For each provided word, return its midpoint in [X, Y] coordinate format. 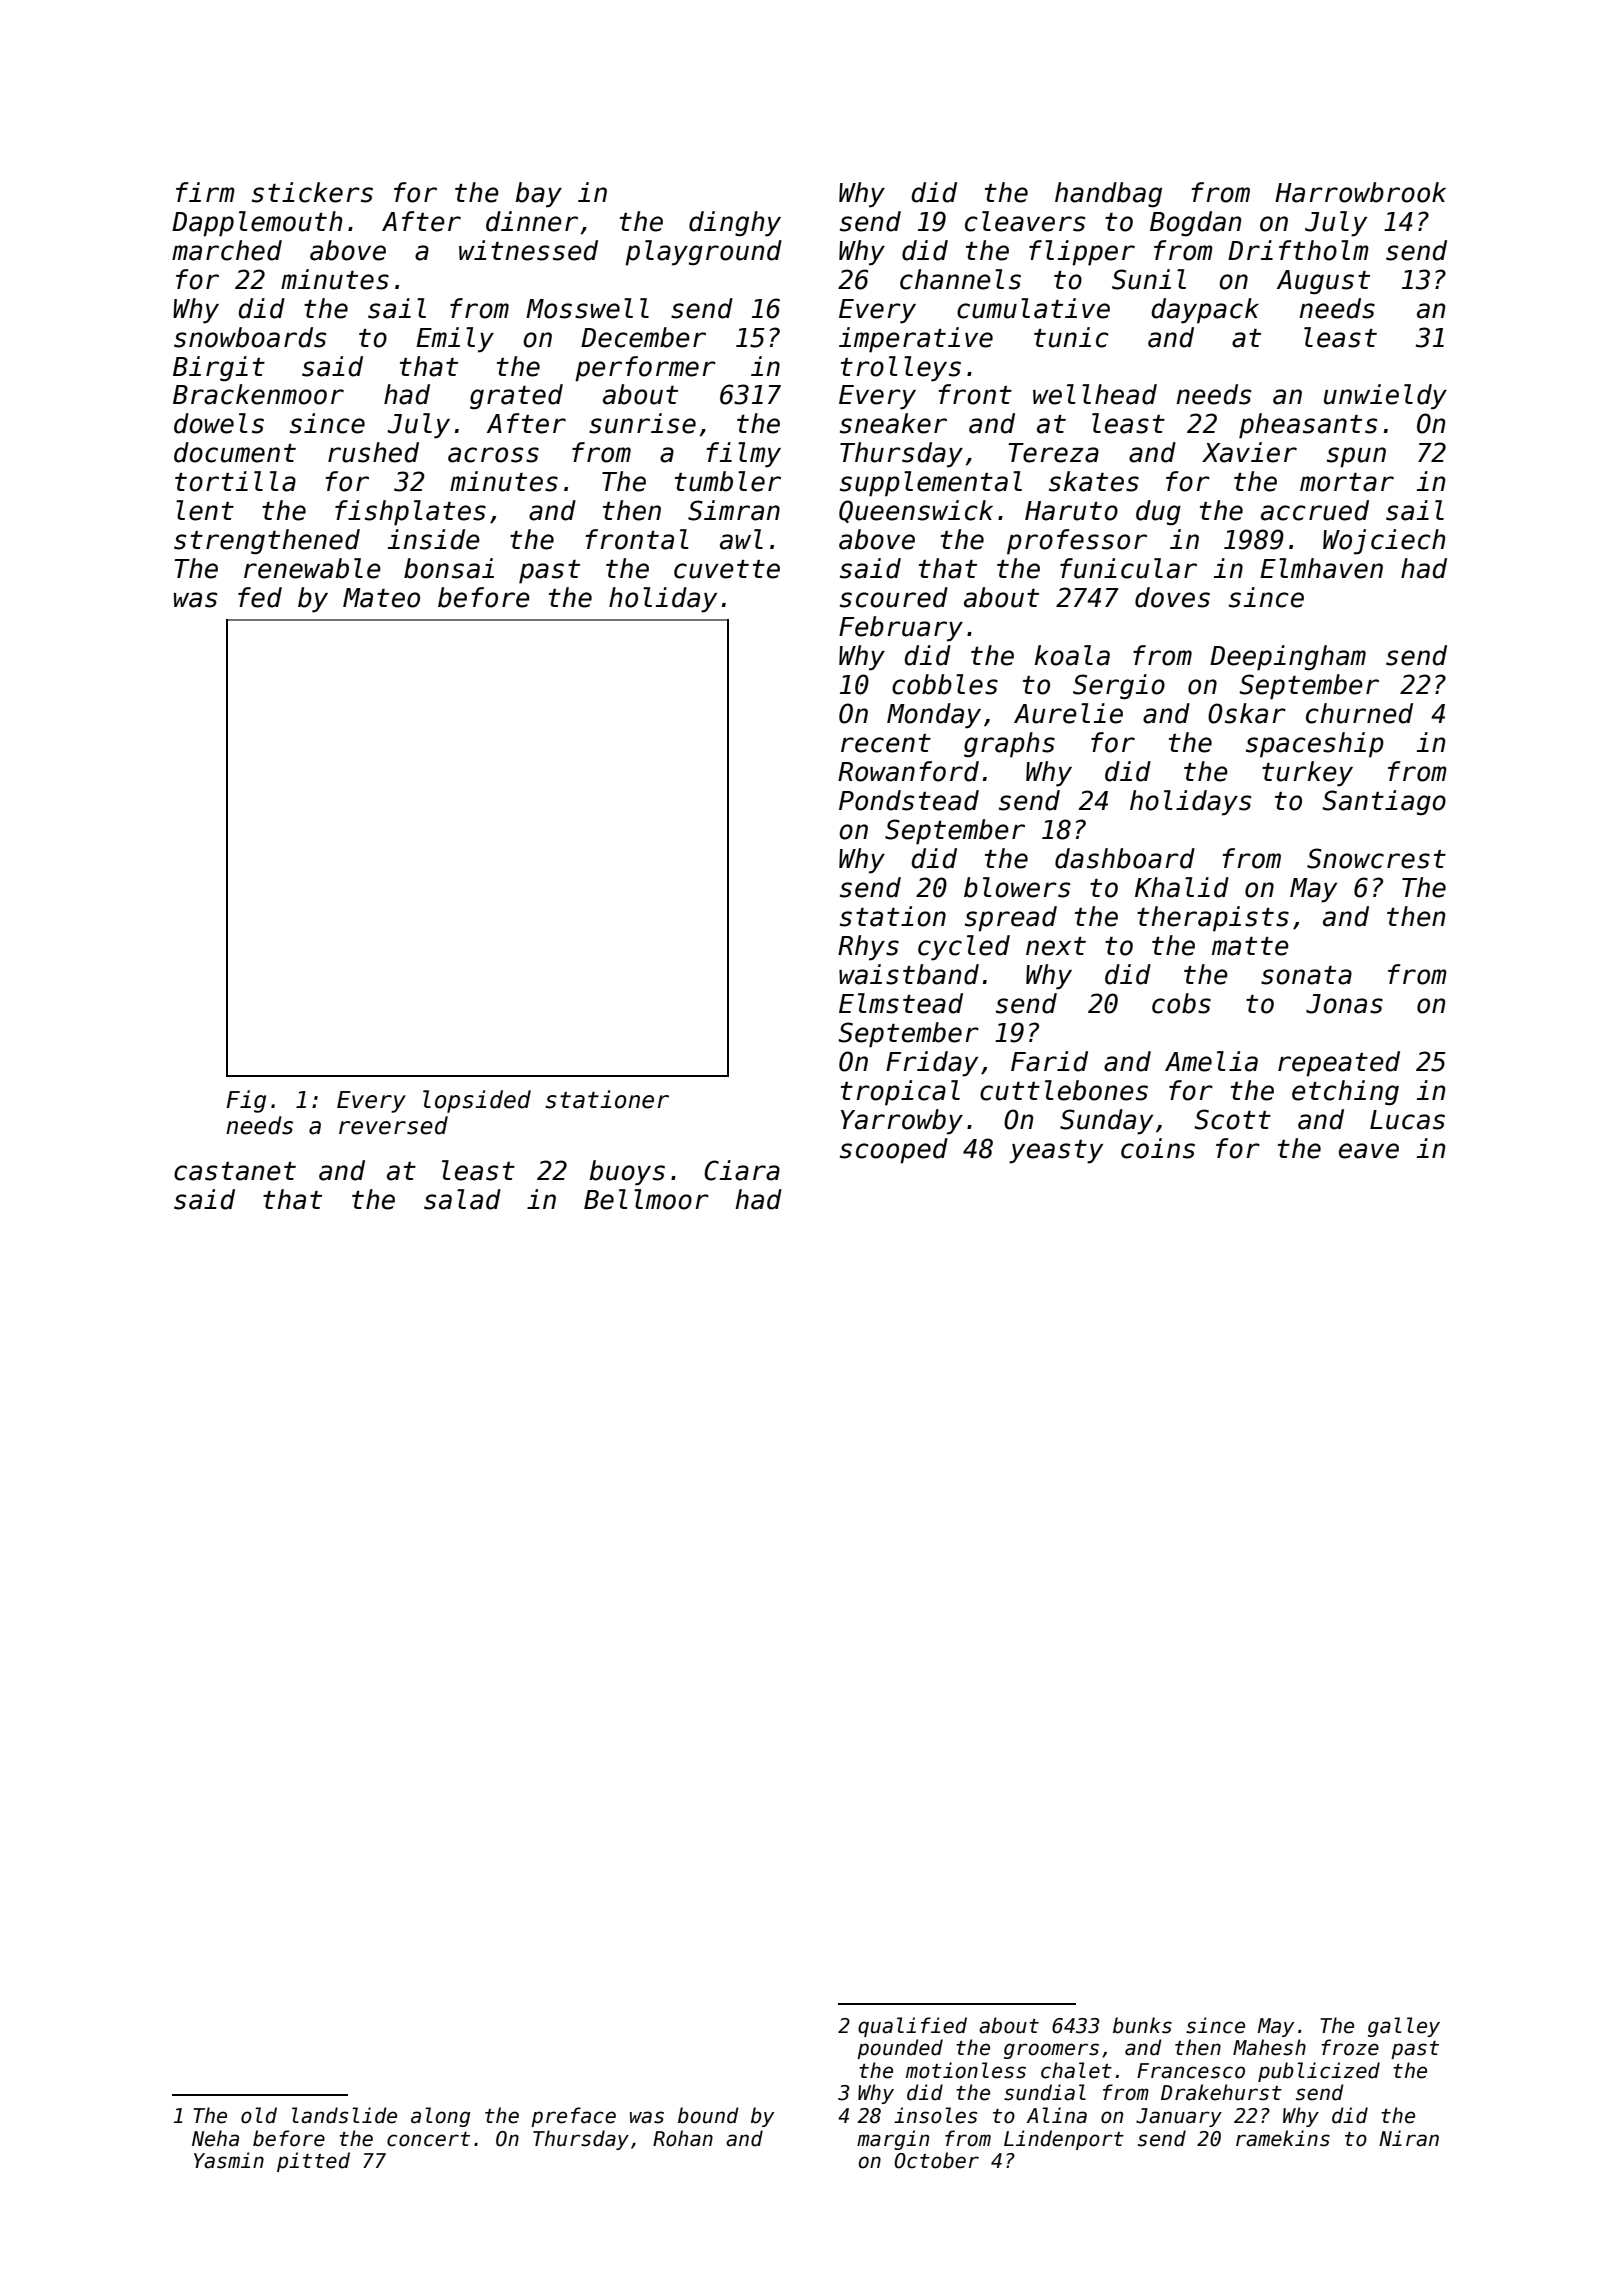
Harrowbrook [1360, 192]
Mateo [381, 598]
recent [886, 743]
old [259, 2115]
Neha [215, 2138]
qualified [912, 2027]
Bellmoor [646, 1199]
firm [205, 192]
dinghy [735, 224]
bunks [1142, 2025]
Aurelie [1068, 713]
